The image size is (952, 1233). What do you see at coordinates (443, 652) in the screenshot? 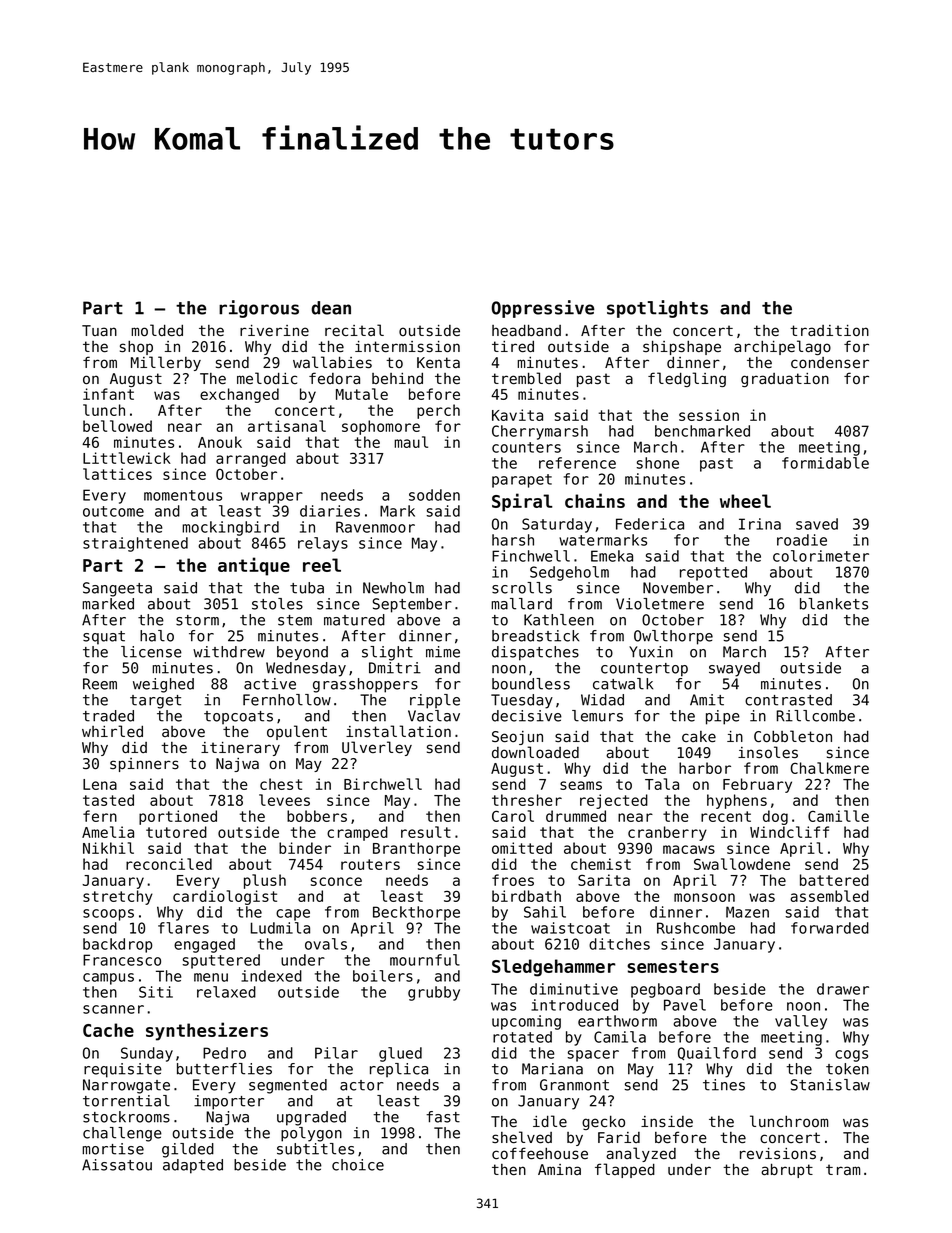
I see `mime` at bounding box center [443, 652].
